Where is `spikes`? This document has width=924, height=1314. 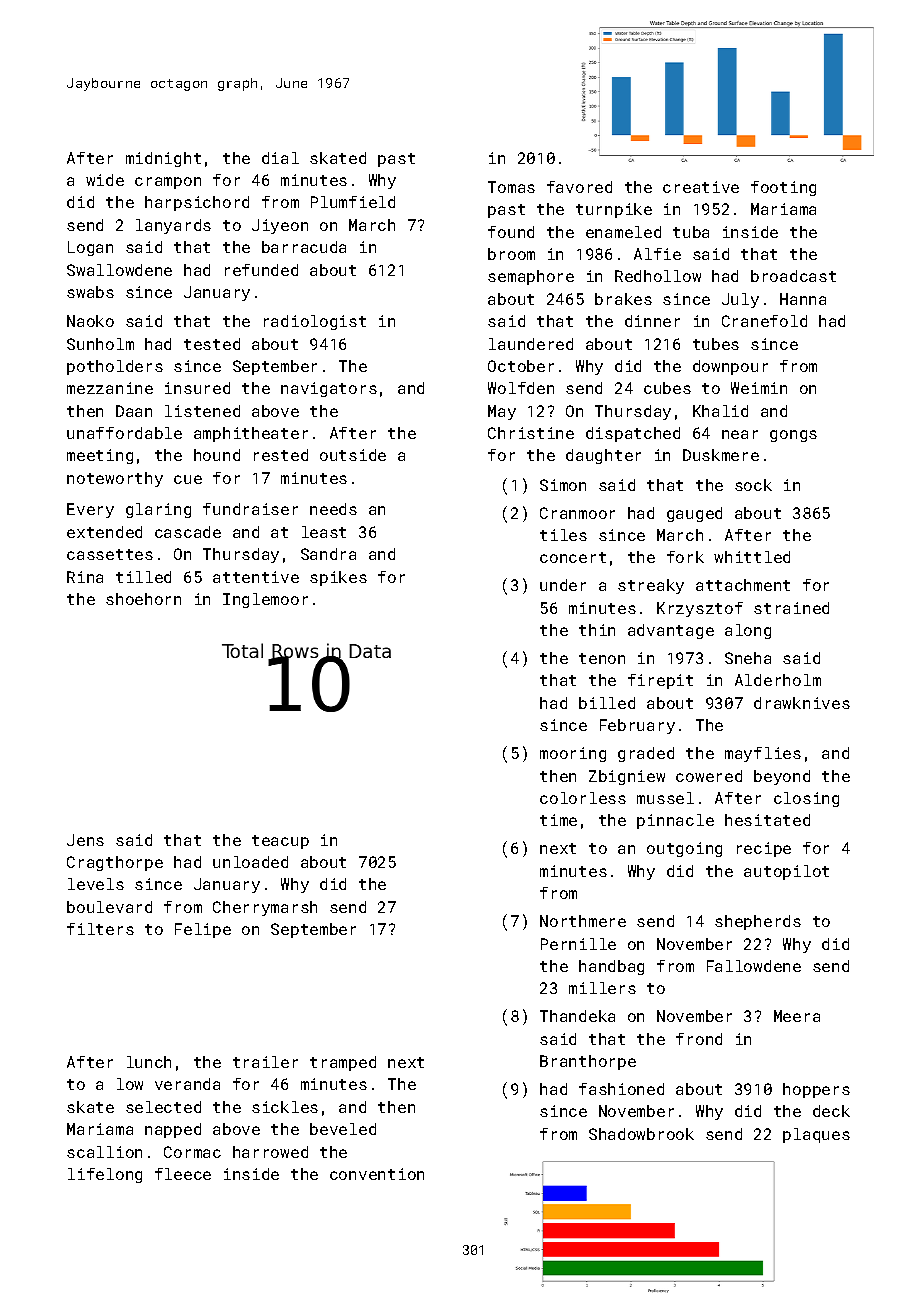
spikes is located at coordinates (338, 578).
